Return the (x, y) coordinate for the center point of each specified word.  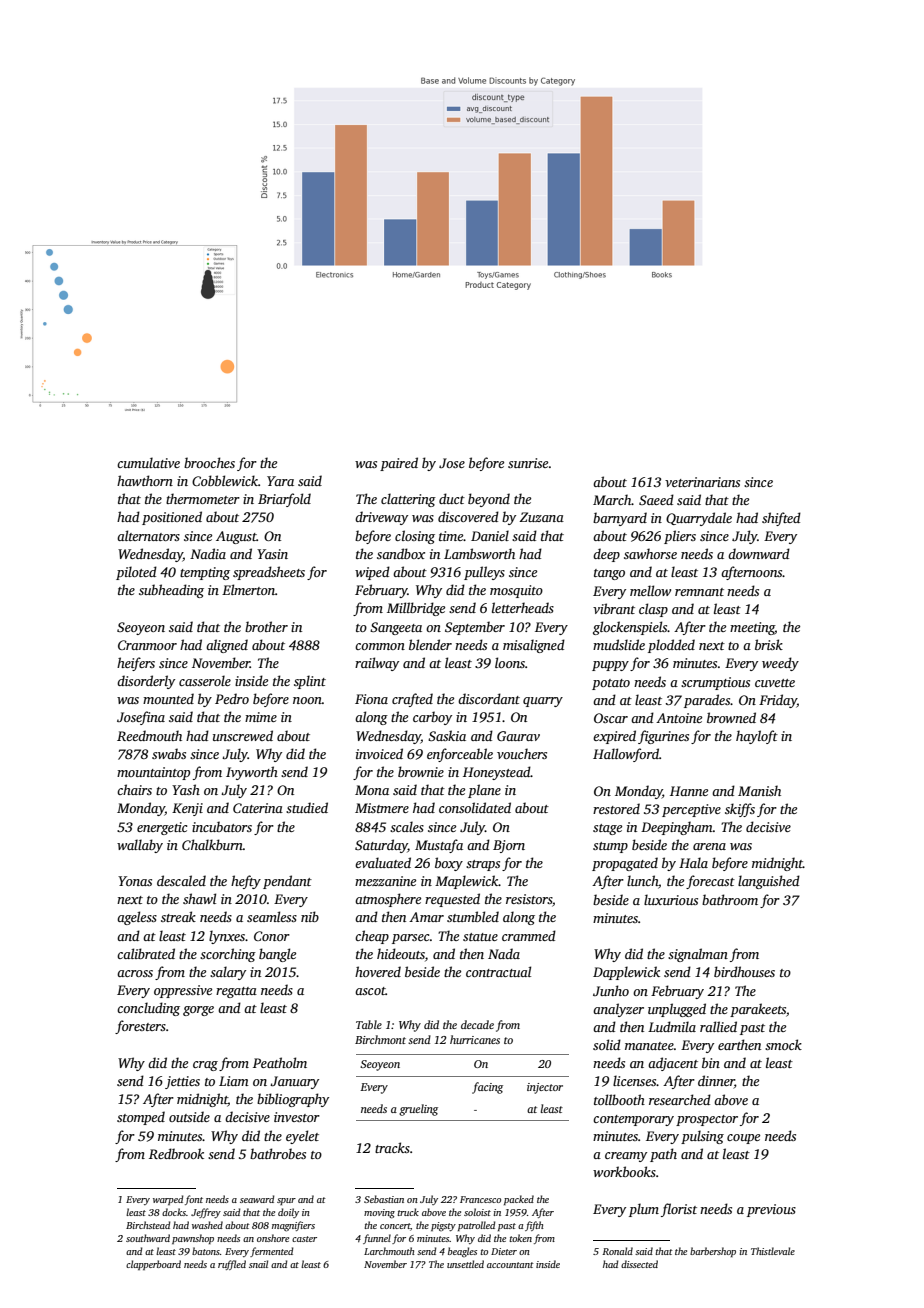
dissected (639, 1264)
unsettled (465, 1264)
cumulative (148, 462)
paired (399, 464)
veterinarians (702, 482)
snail (258, 1264)
